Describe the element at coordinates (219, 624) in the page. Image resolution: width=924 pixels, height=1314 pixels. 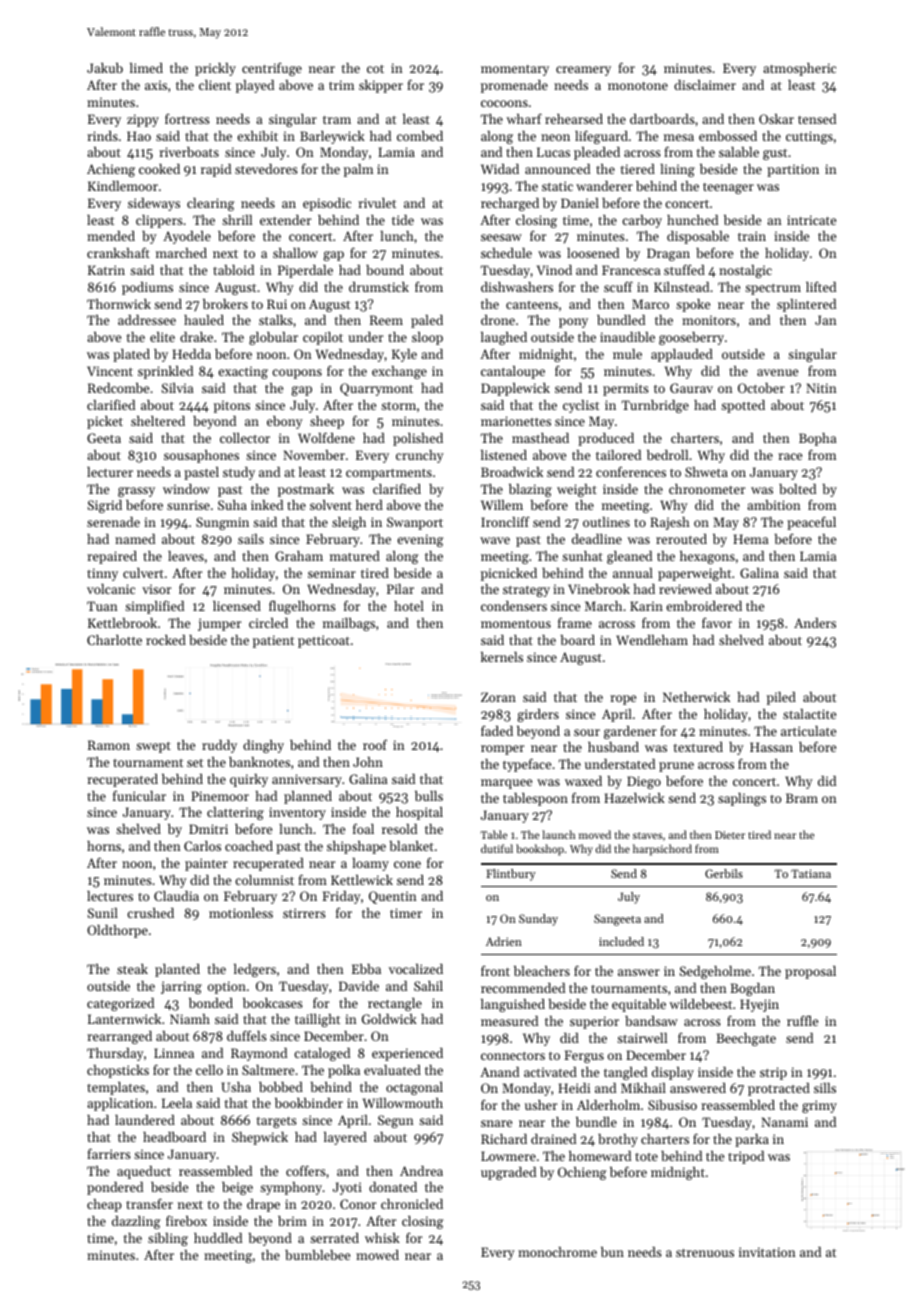
I see `jumper` at that location.
